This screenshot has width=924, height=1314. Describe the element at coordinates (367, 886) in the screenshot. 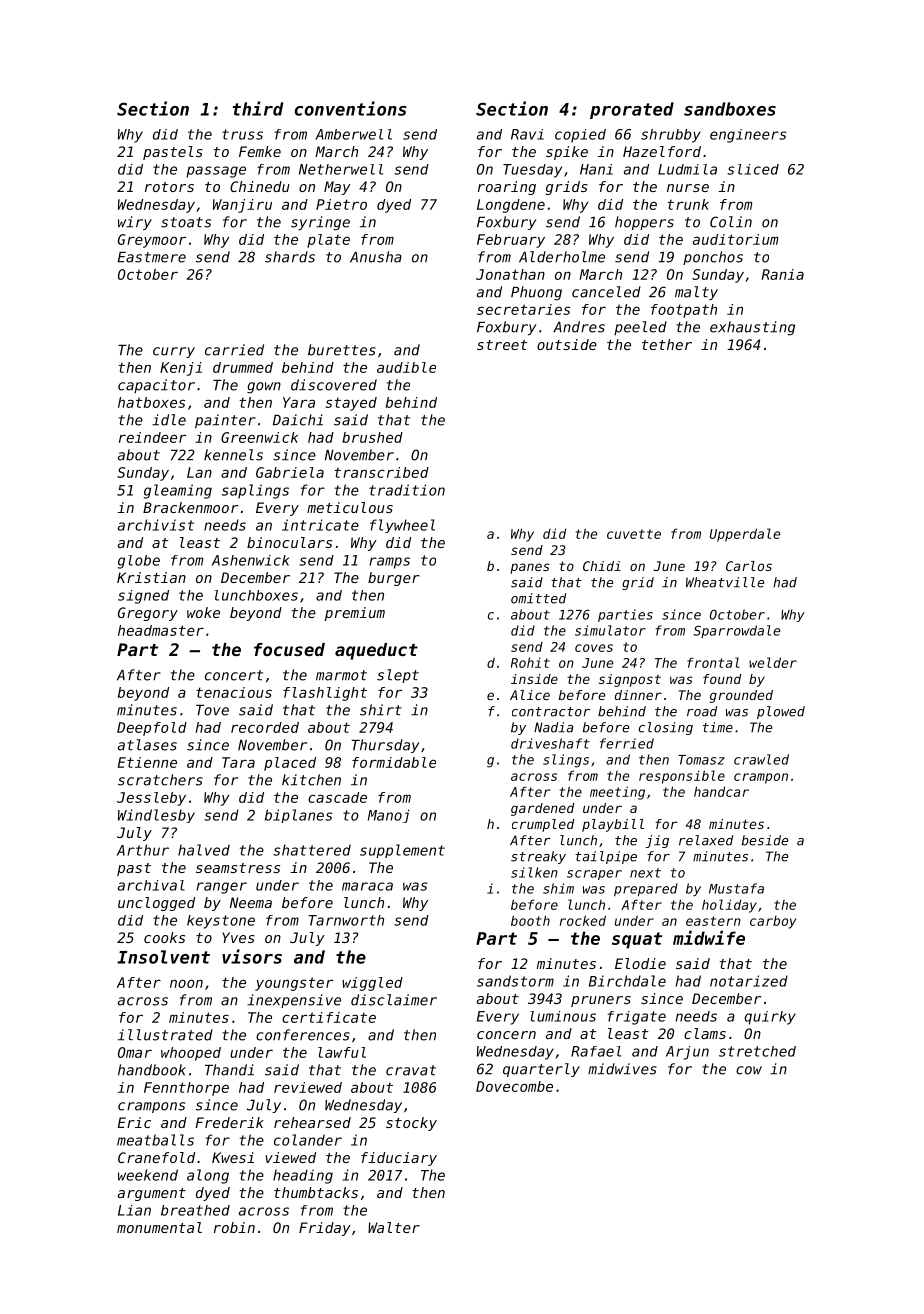

I see `maraca` at that location.
